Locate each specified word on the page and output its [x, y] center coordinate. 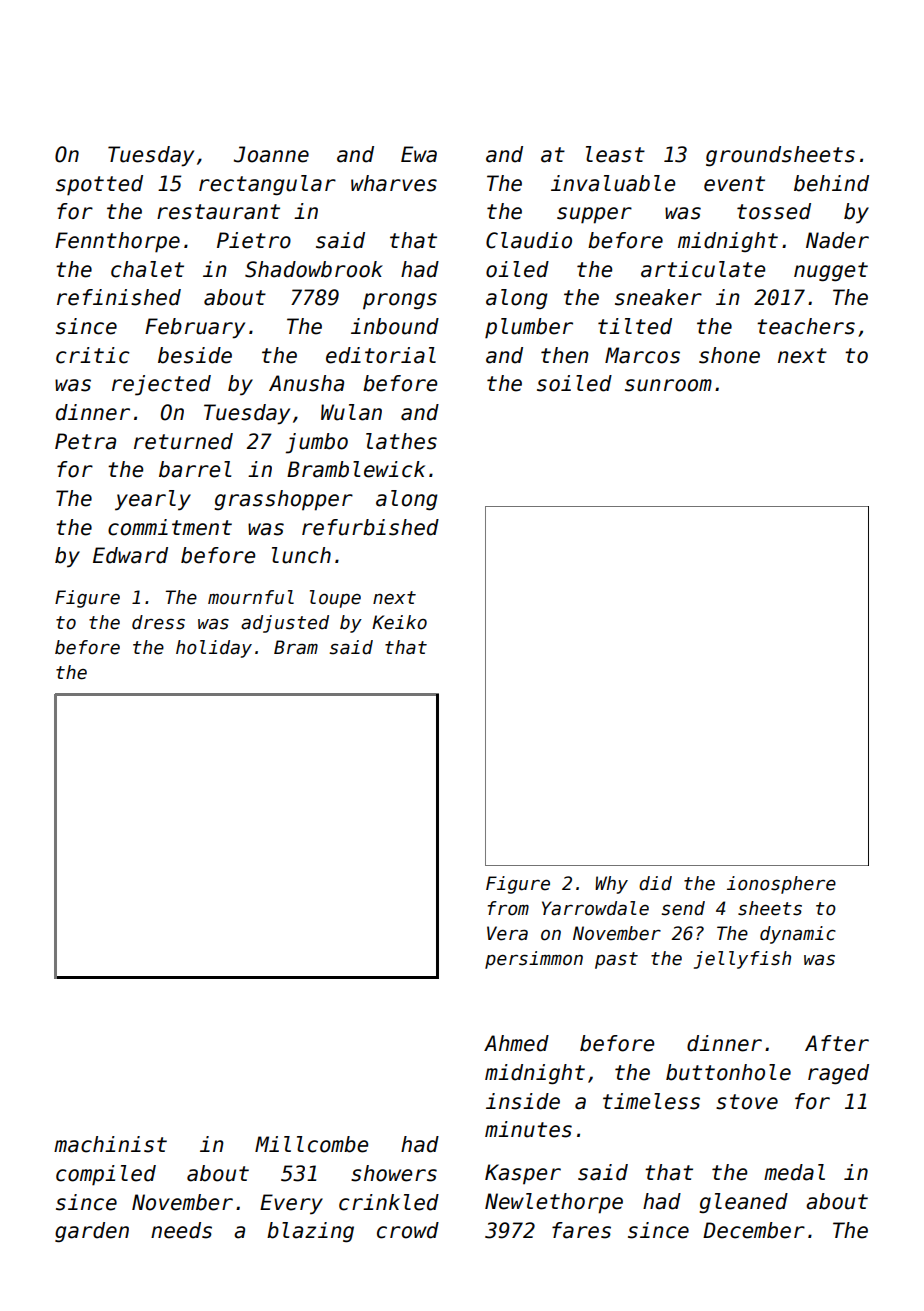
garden [92, 1232]
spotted [99, 185]
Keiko [399, 622]
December [754, 1230]
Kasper [523, 1174]
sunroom [668, 385]
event [734, 184]
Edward [130, 555]
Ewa [419, 154]
